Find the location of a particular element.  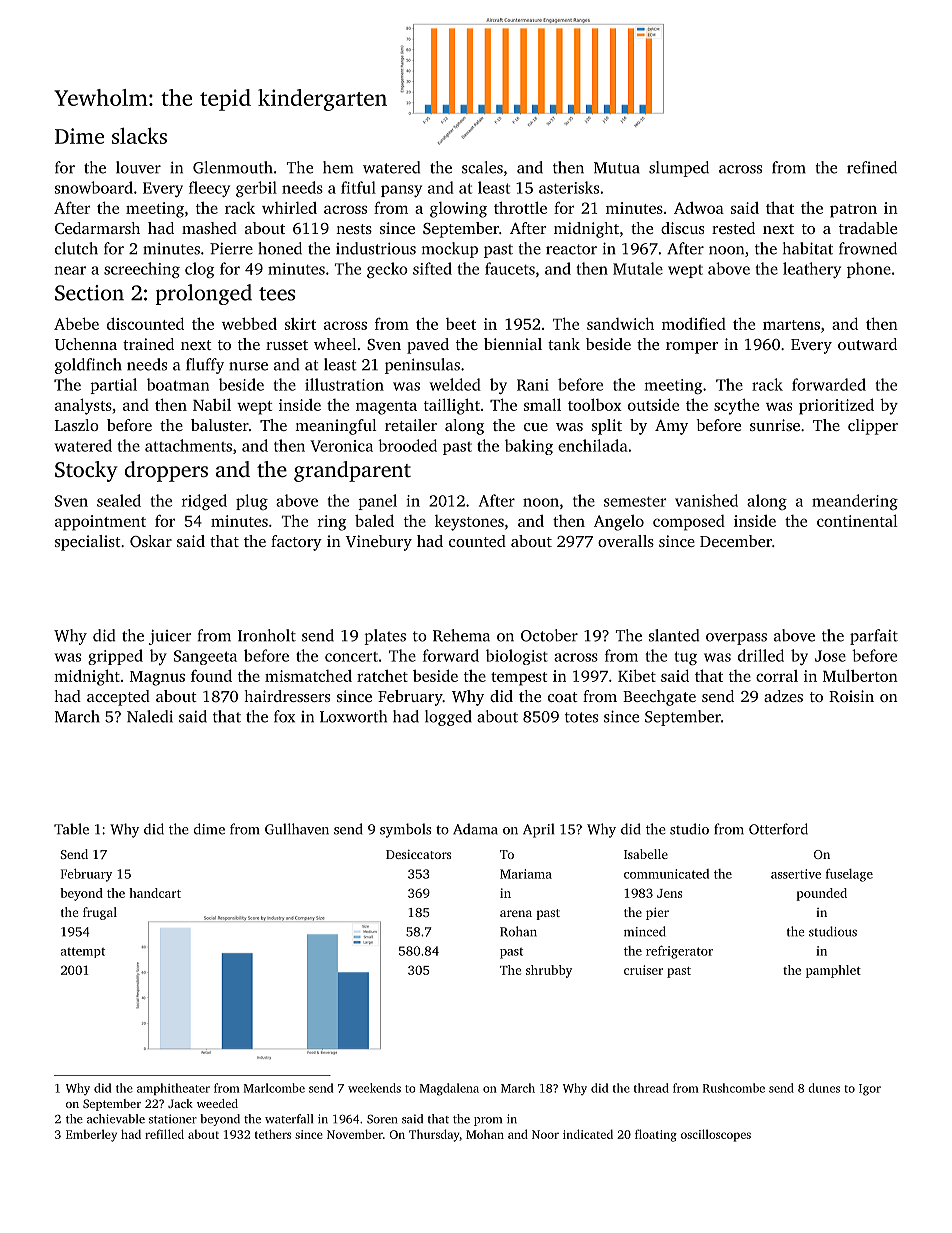

handcart is located at coordinates (155, 893).
